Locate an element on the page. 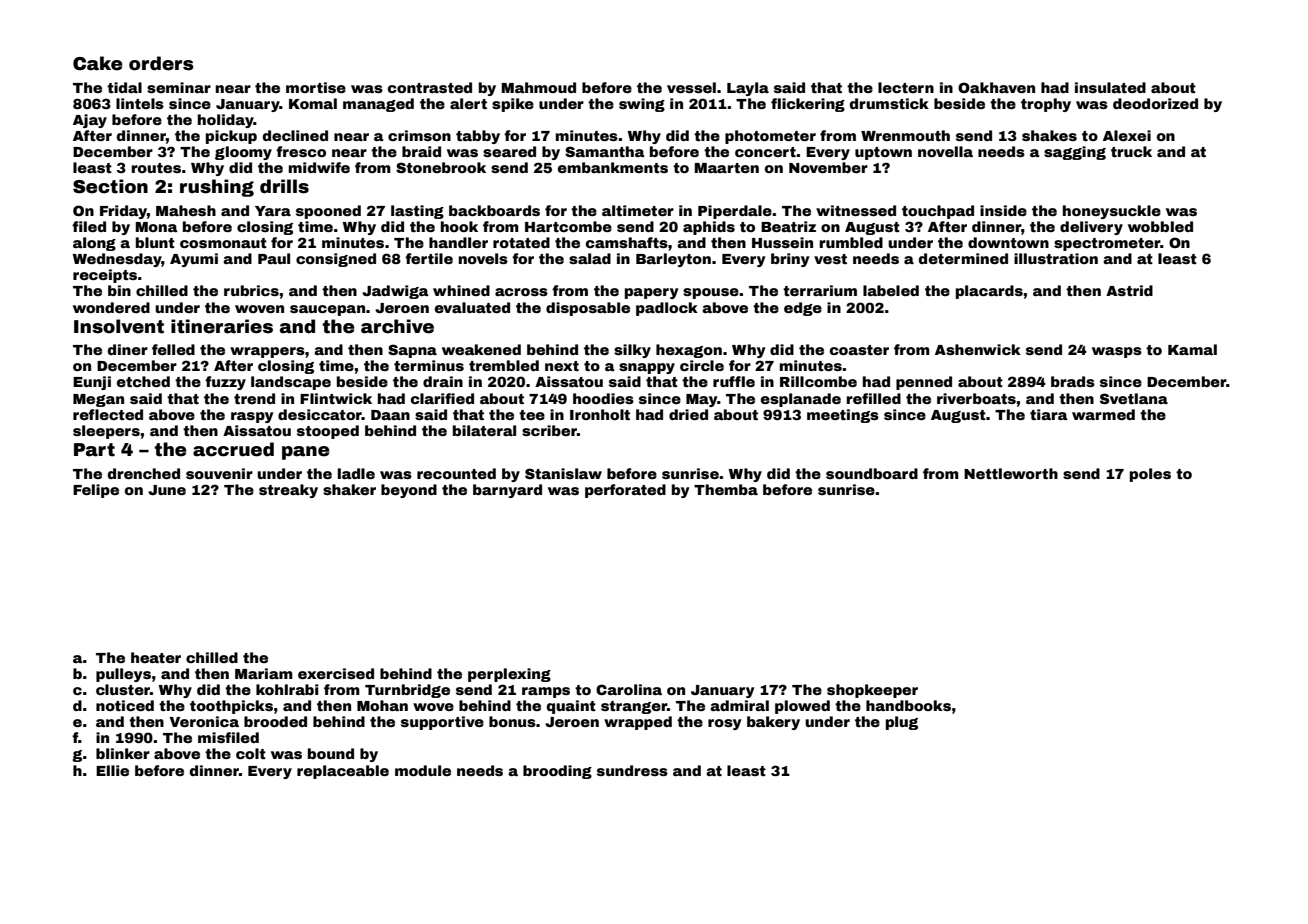 Image resolution: width=1308 pixels, height=924 pixels. wrappers is located at coordinates (267, 352).
